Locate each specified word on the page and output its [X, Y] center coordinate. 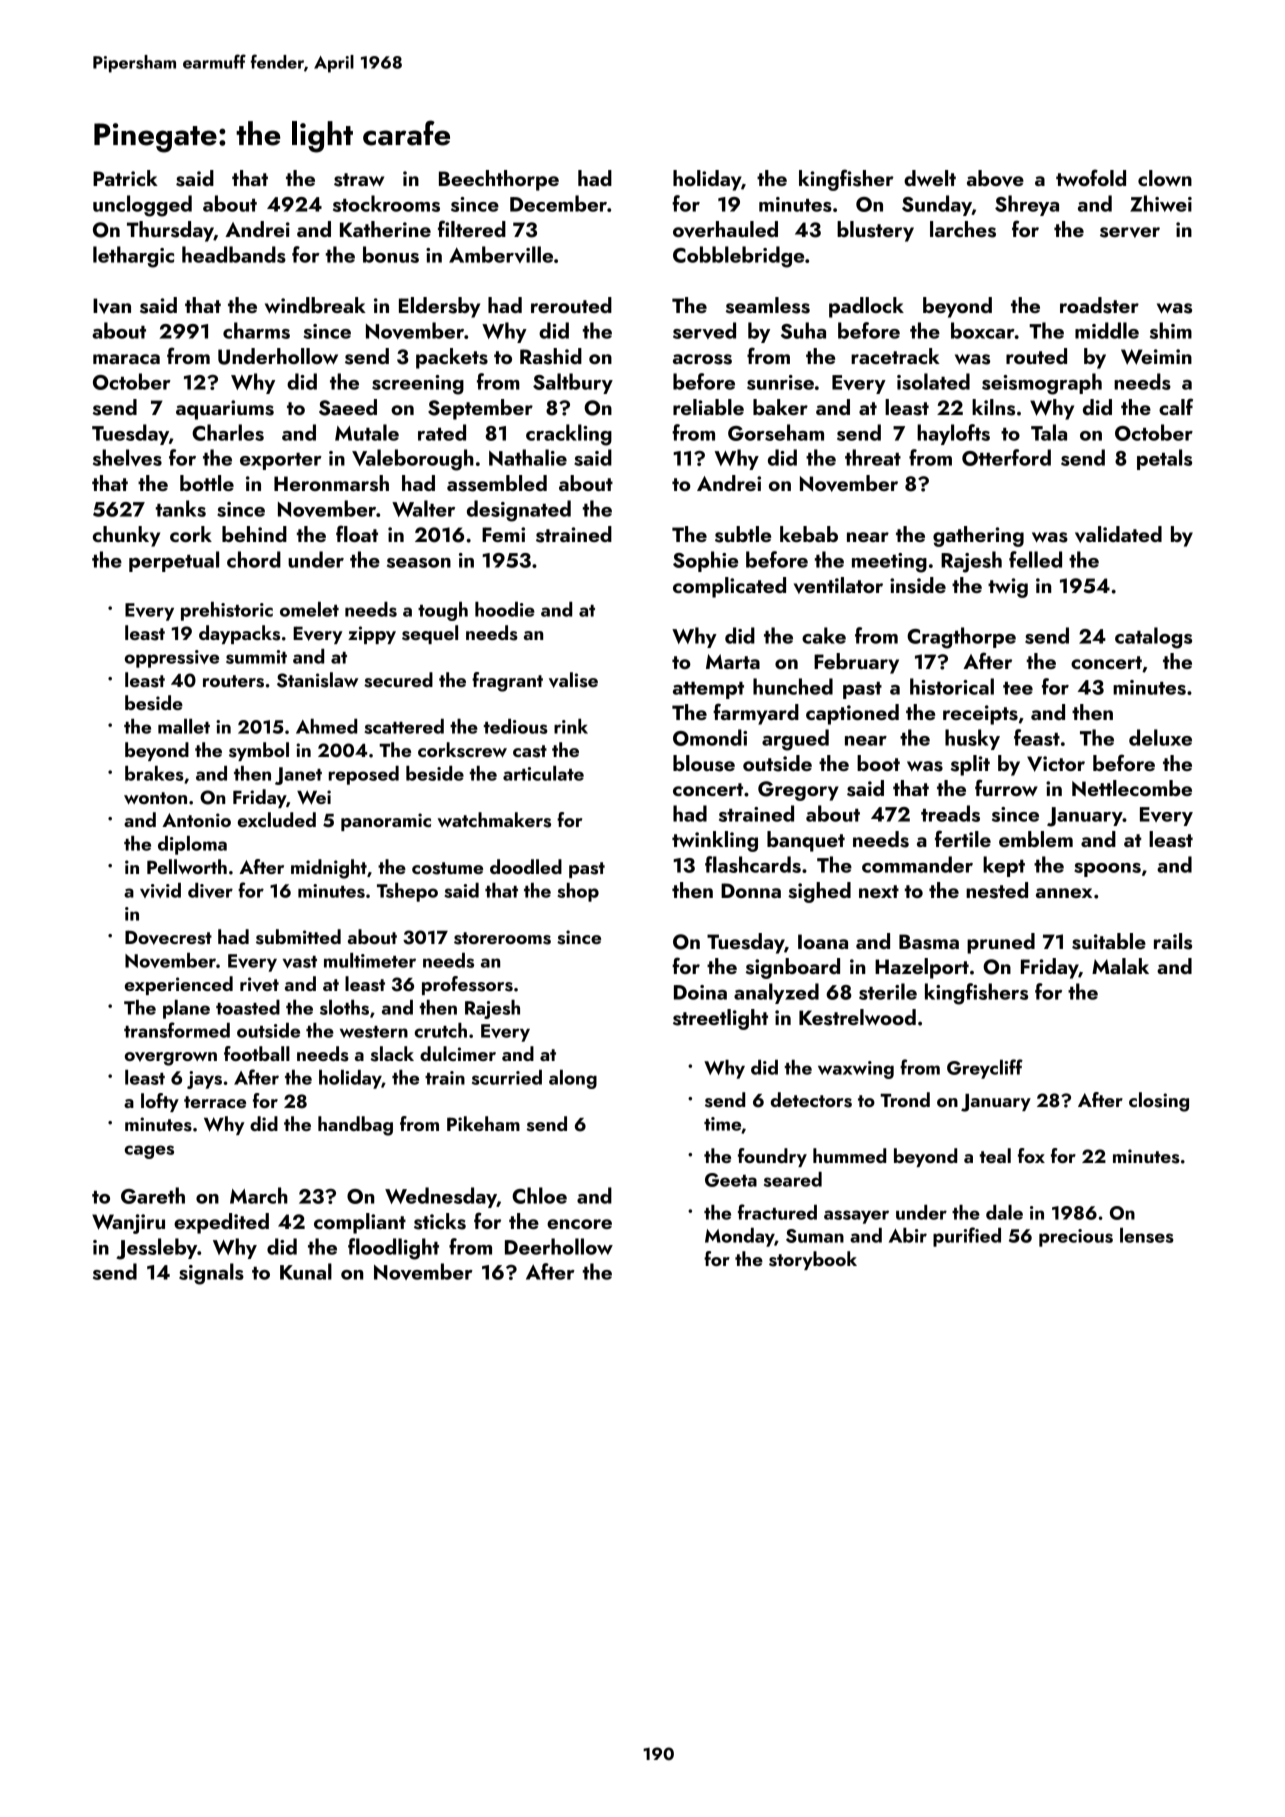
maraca [126, 359]
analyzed [776, 993]
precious [1076, 1238]
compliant [360, 1223]
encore [579, 1224]
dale [1004, 1212]
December [558, 203]
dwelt [930, 178]
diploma [192, 845]
